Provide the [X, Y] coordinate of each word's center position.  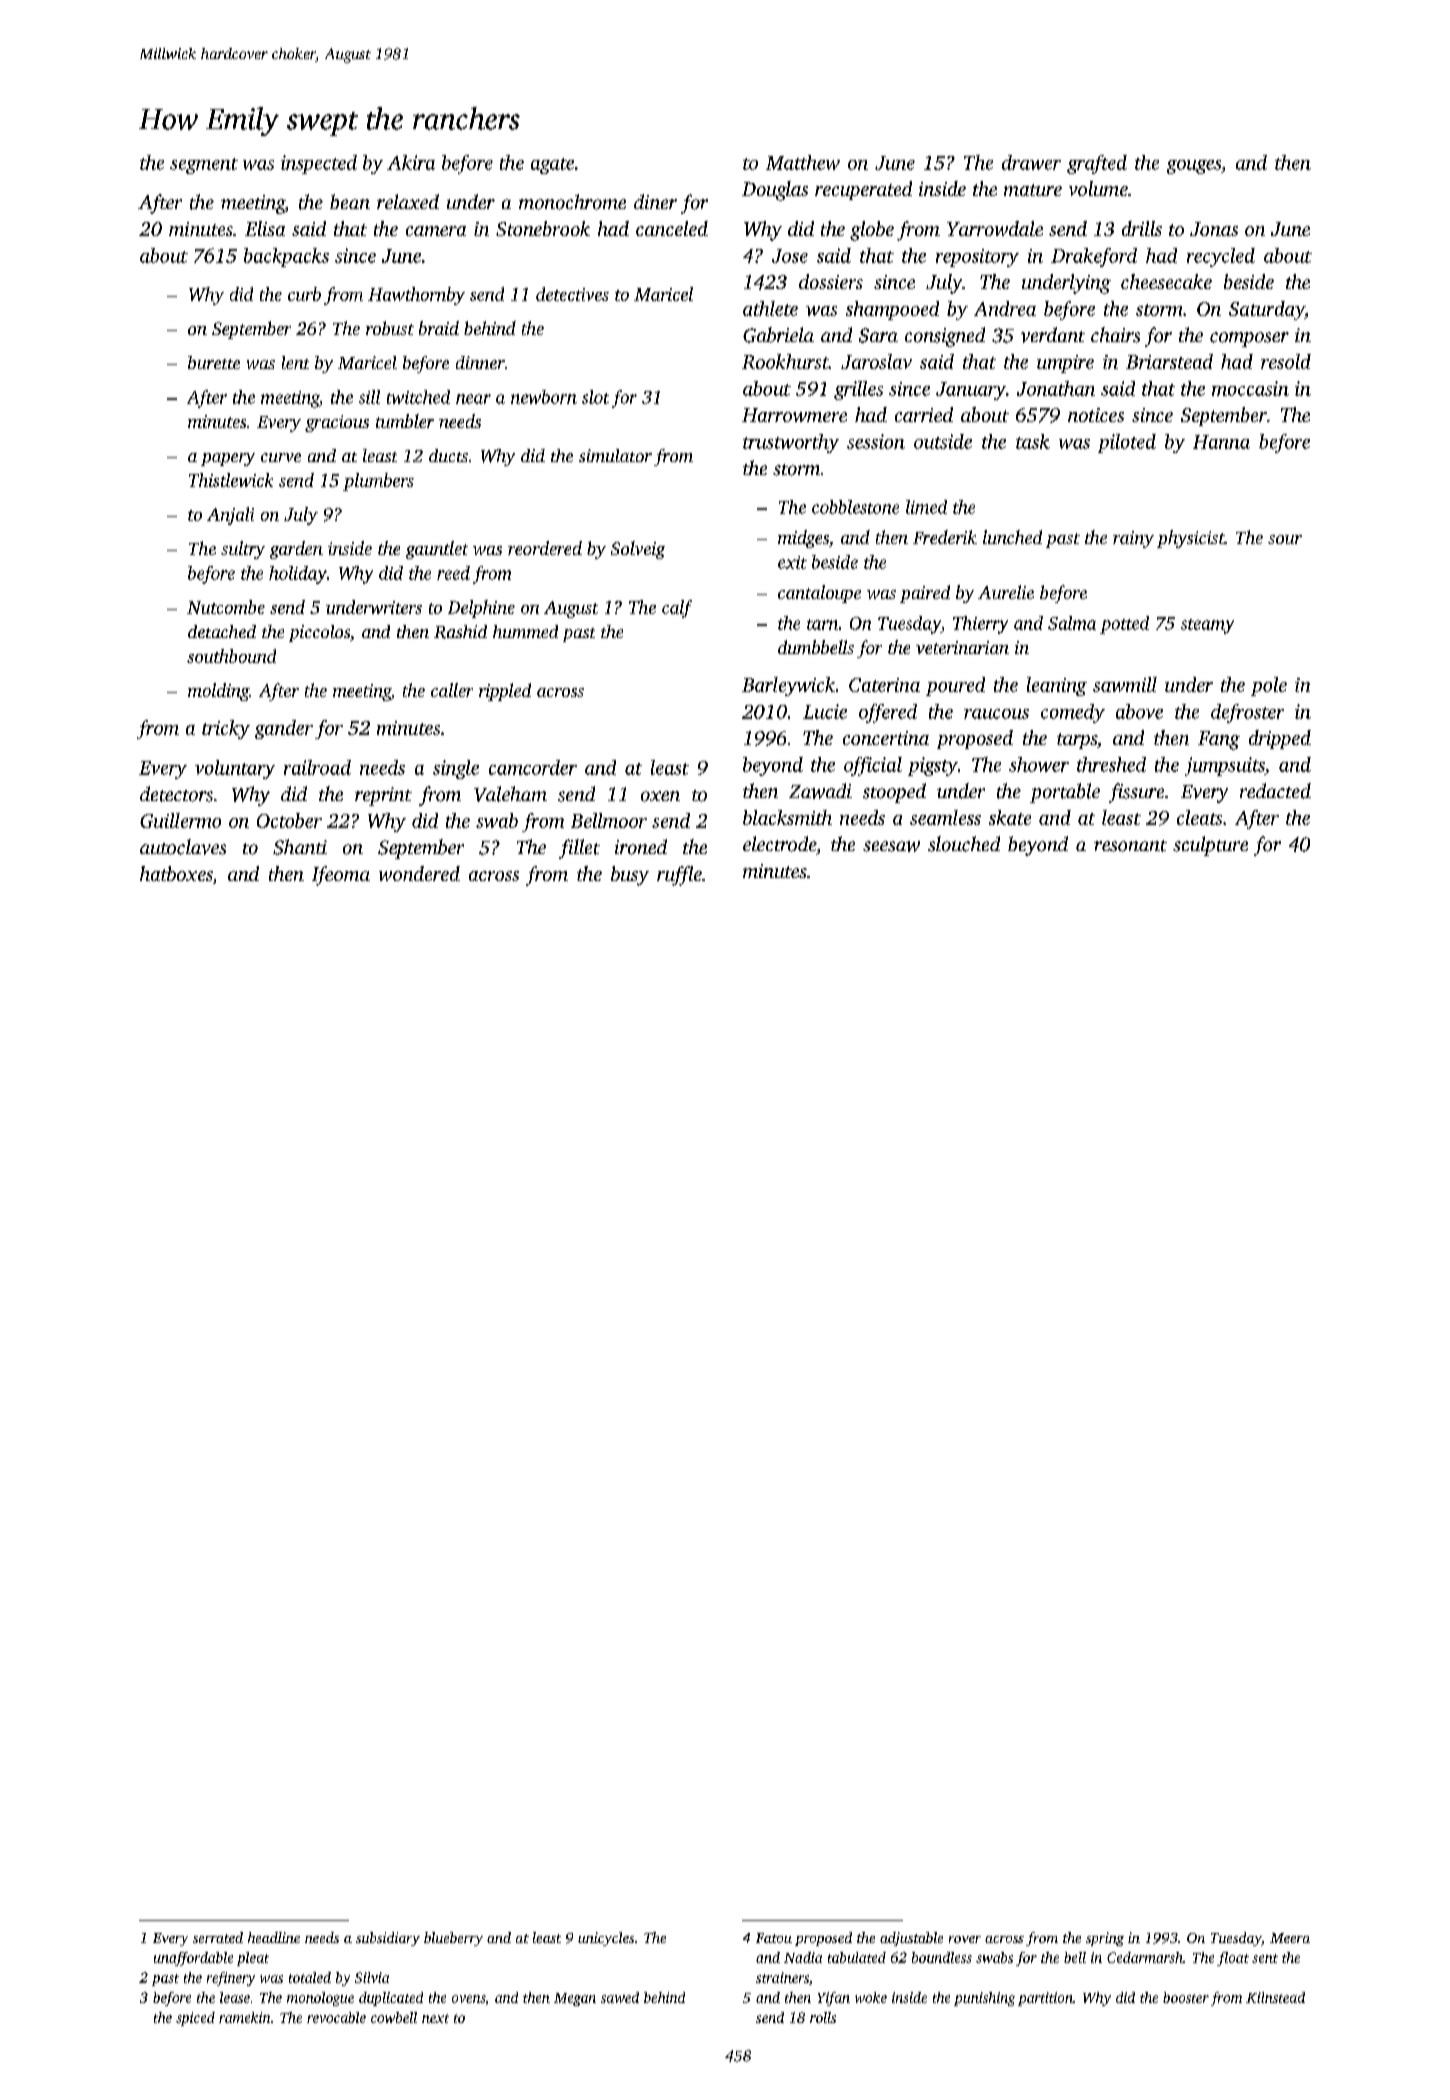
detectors [176, 794]
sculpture [1210, 846]
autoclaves [183, 847]
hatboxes [176, 873]
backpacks [286, 257]
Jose [790, 256]
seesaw [891, 846]
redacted [1275, 791]
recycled [1221, 257]
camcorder [533, 767]
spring [1105, 1939]
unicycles [606, 1939]
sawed [620, 1997]
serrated [218, 1937]
